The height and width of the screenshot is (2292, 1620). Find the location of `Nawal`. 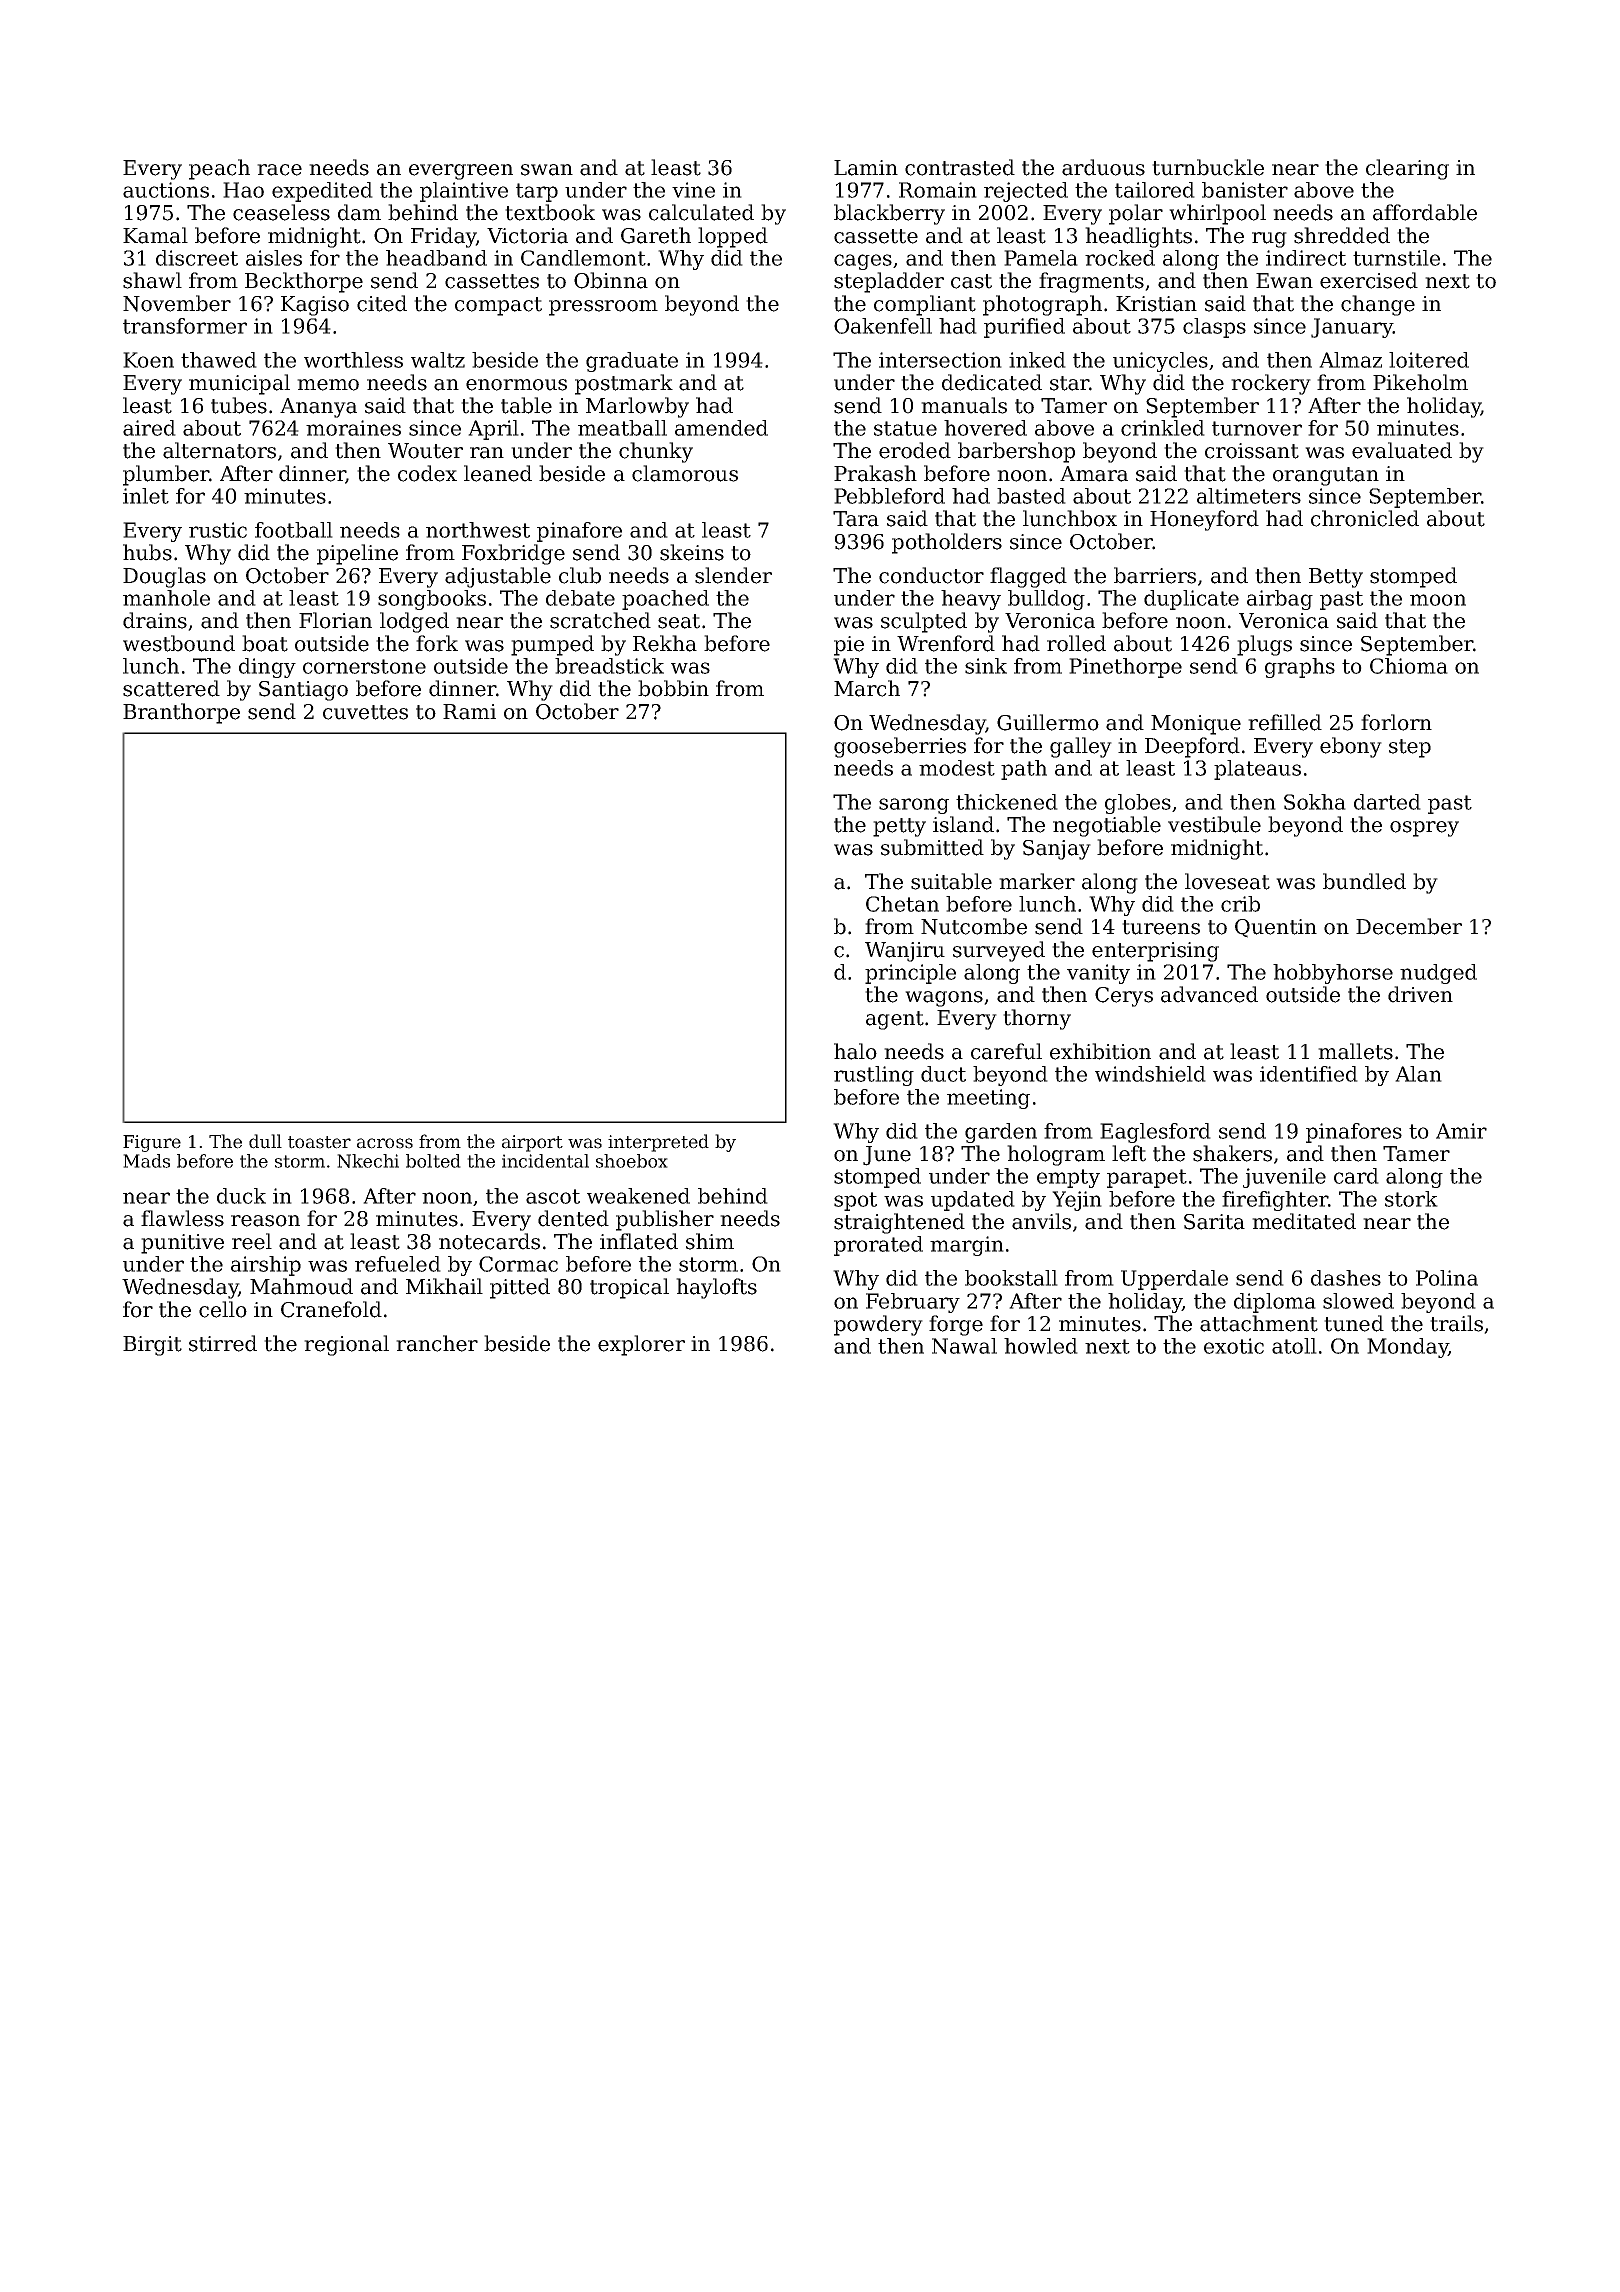

Nawal is located at coordinates (964, 1346).
